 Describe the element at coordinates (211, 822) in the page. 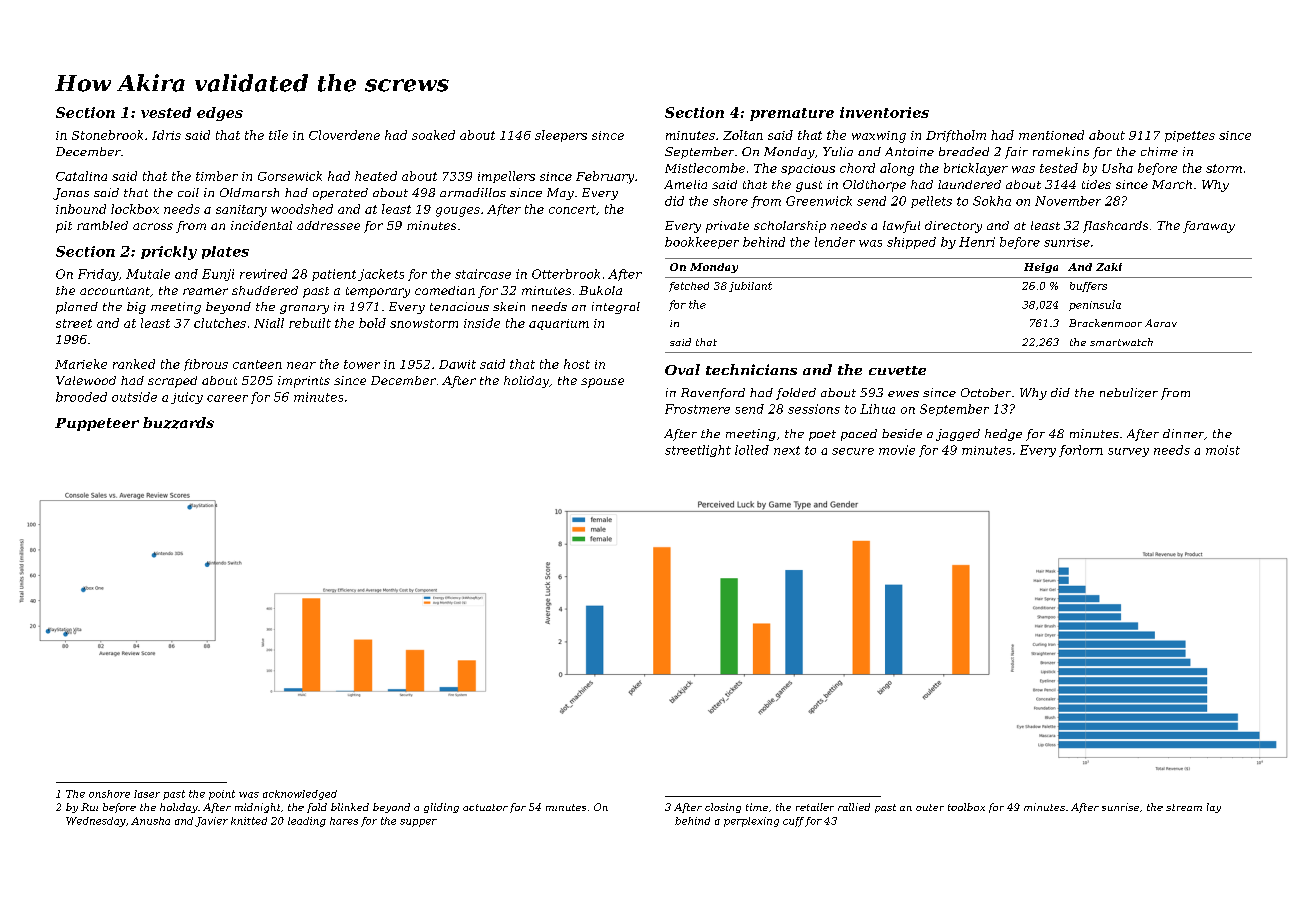

I see `Javier` at that location.
